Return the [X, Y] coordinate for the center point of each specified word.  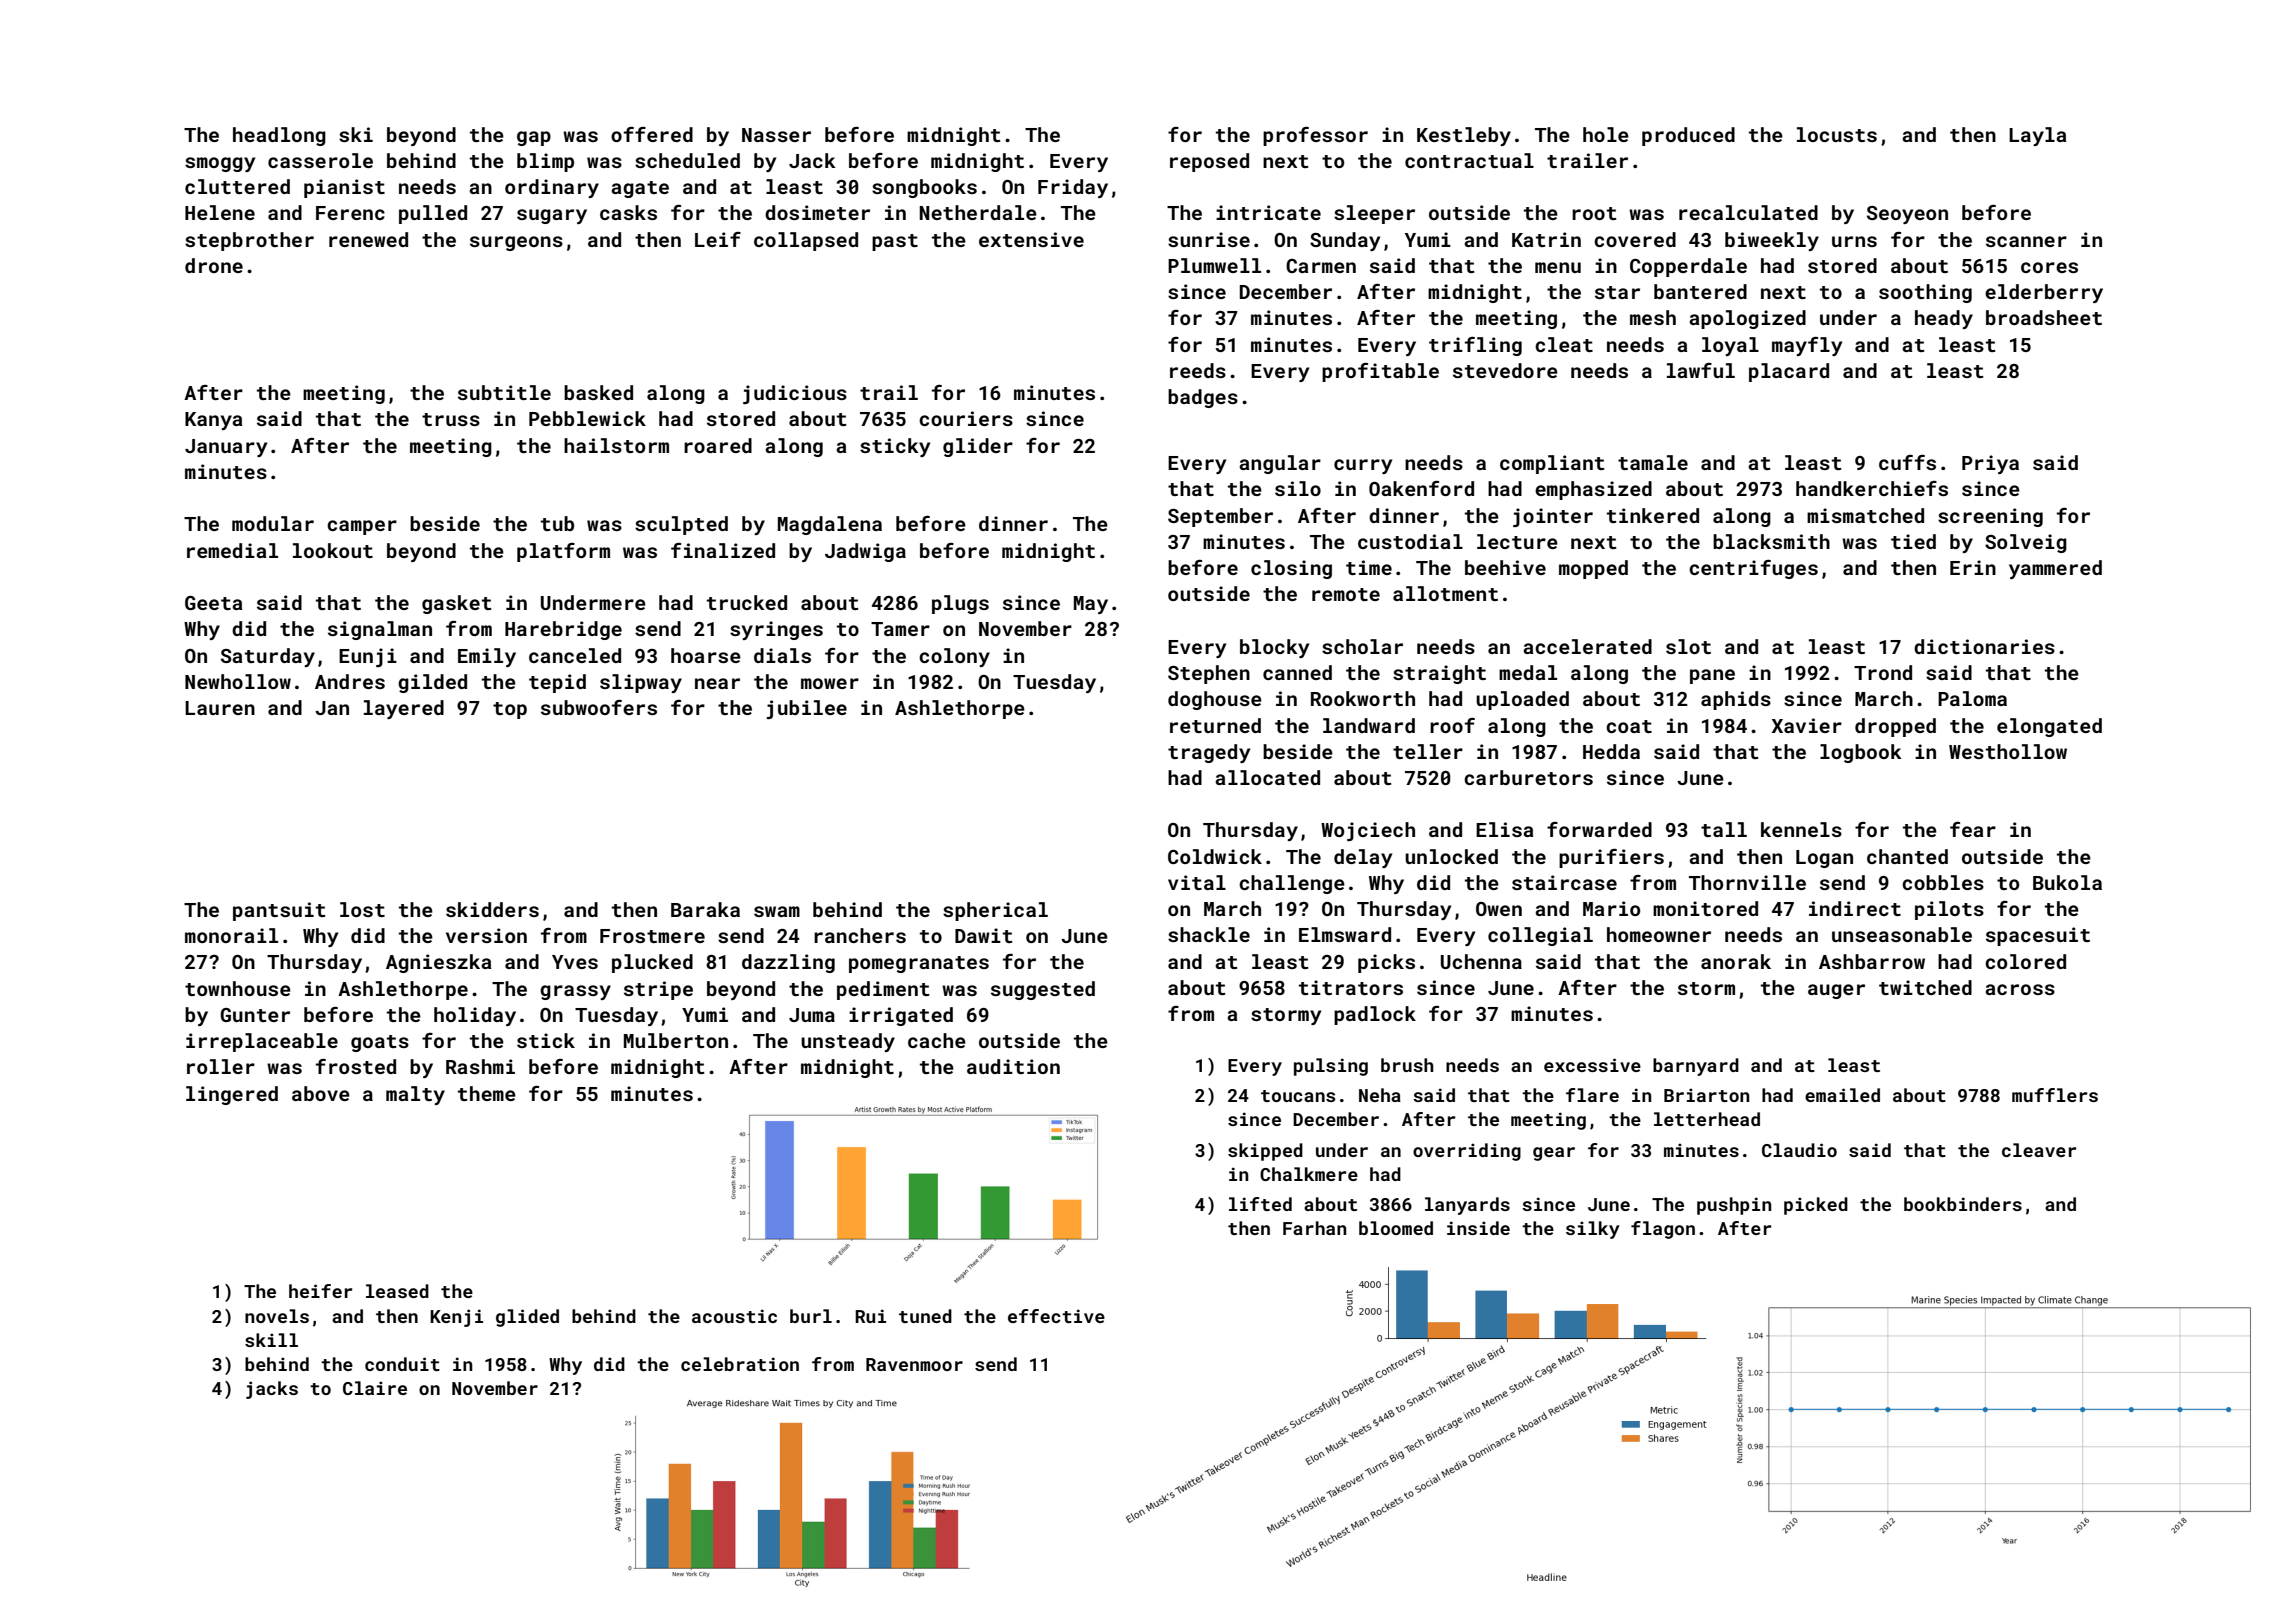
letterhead [1707, 1119]
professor [1315, 136]
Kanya [213, 421]
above [321, 1093]
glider [978, 447]
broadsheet [2044, 317]
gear [1554, 1154]
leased [397, 1291]
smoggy [220, 164]
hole [1606, 134]
